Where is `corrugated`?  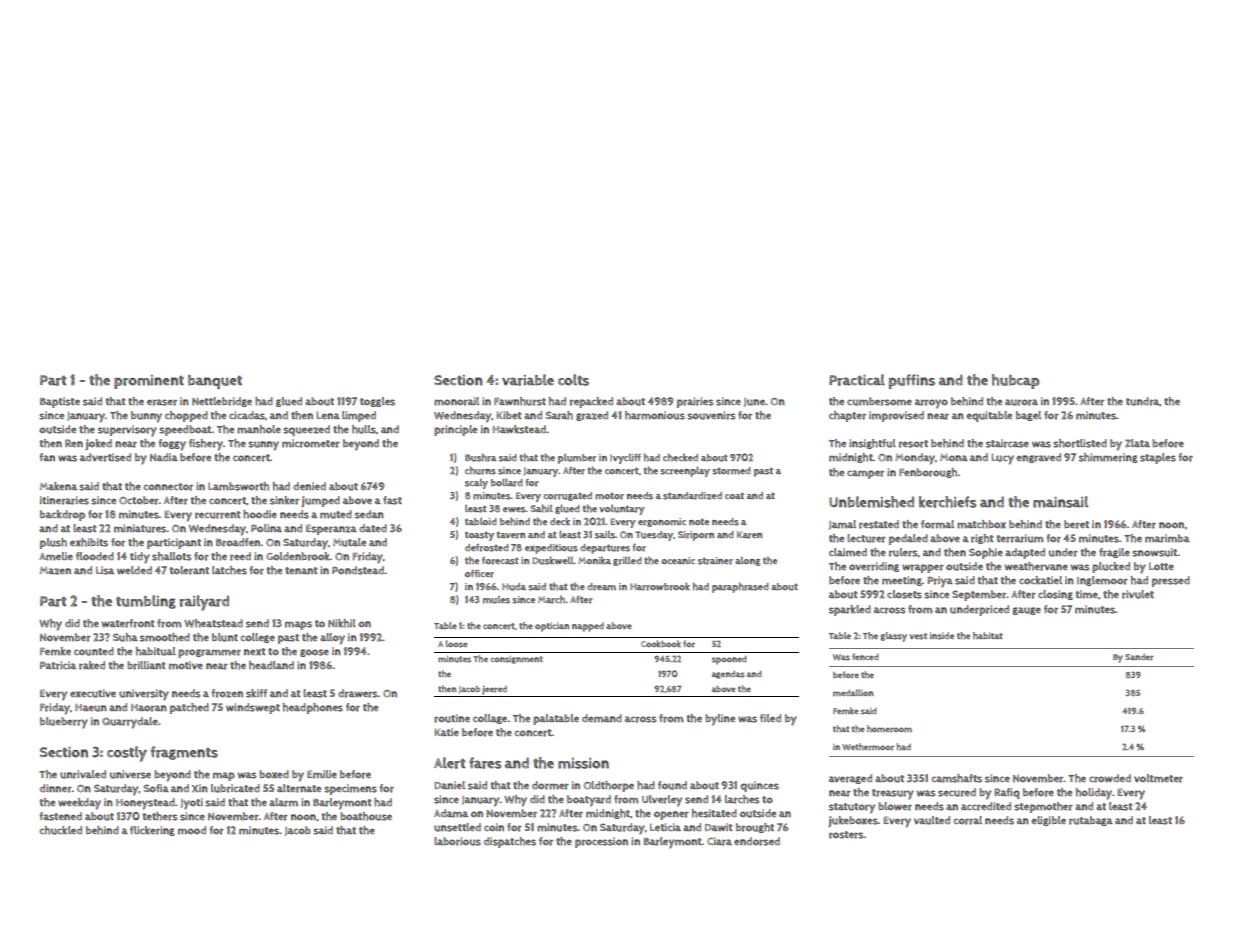 corrugated is located at coordinates (567, 496).
